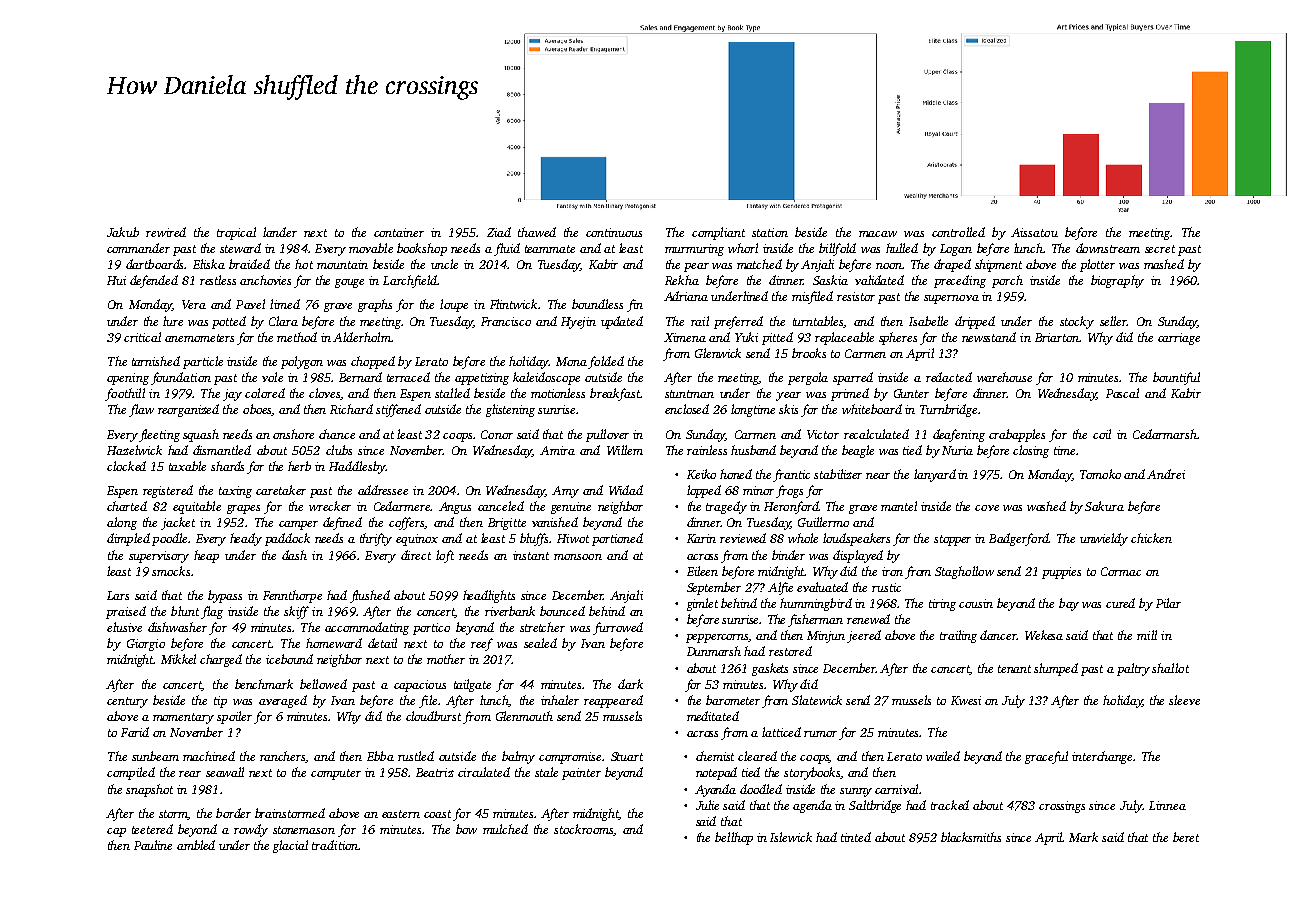  What do you see at coordinates (398, 410) in the screenshot?
I see `stiffened` at bounding box center [398, 410].
